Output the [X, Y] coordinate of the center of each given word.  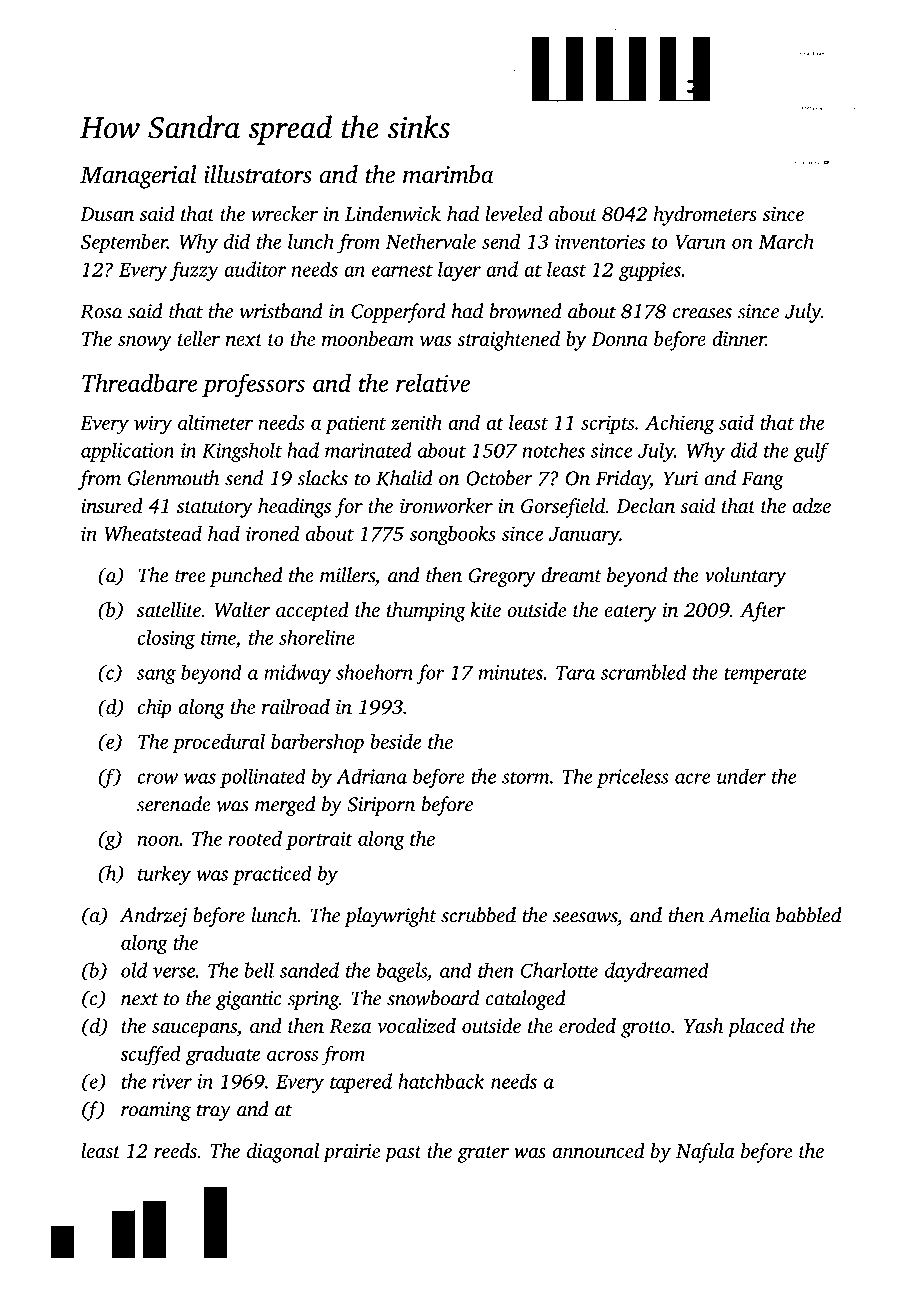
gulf [811, 452]
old [134, 970]
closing [166, 639]
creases [702, 313]
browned [526, 311]
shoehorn [374, 672]
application [128, 452]
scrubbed [478, 915]
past [403, 1154]
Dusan [107, 214]
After [762, 612]
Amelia [739, 915]
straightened [508, 341]
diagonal [283, 1153]
